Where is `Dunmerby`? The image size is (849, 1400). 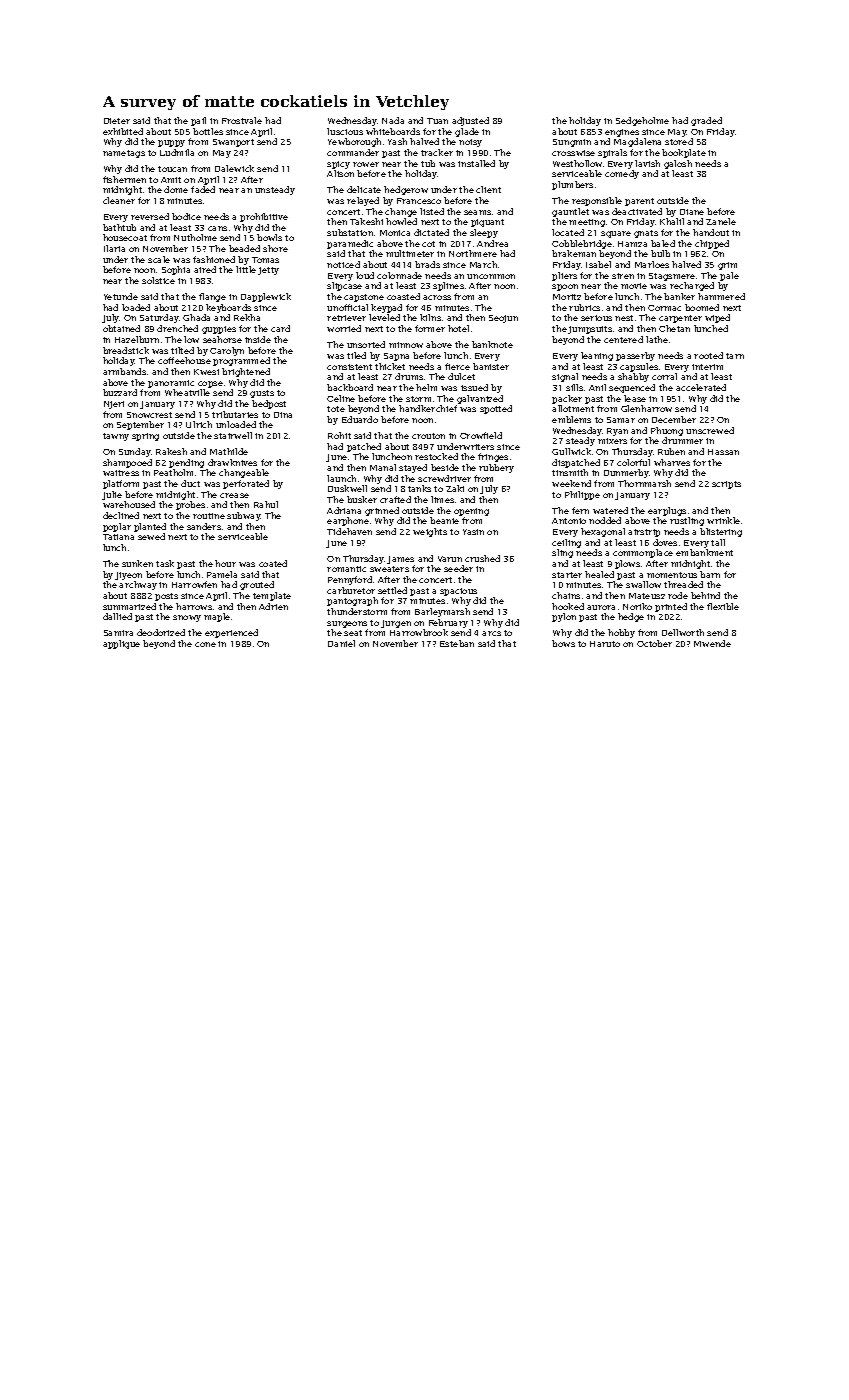
Dunmerby is located at coordinates (626, 473).
